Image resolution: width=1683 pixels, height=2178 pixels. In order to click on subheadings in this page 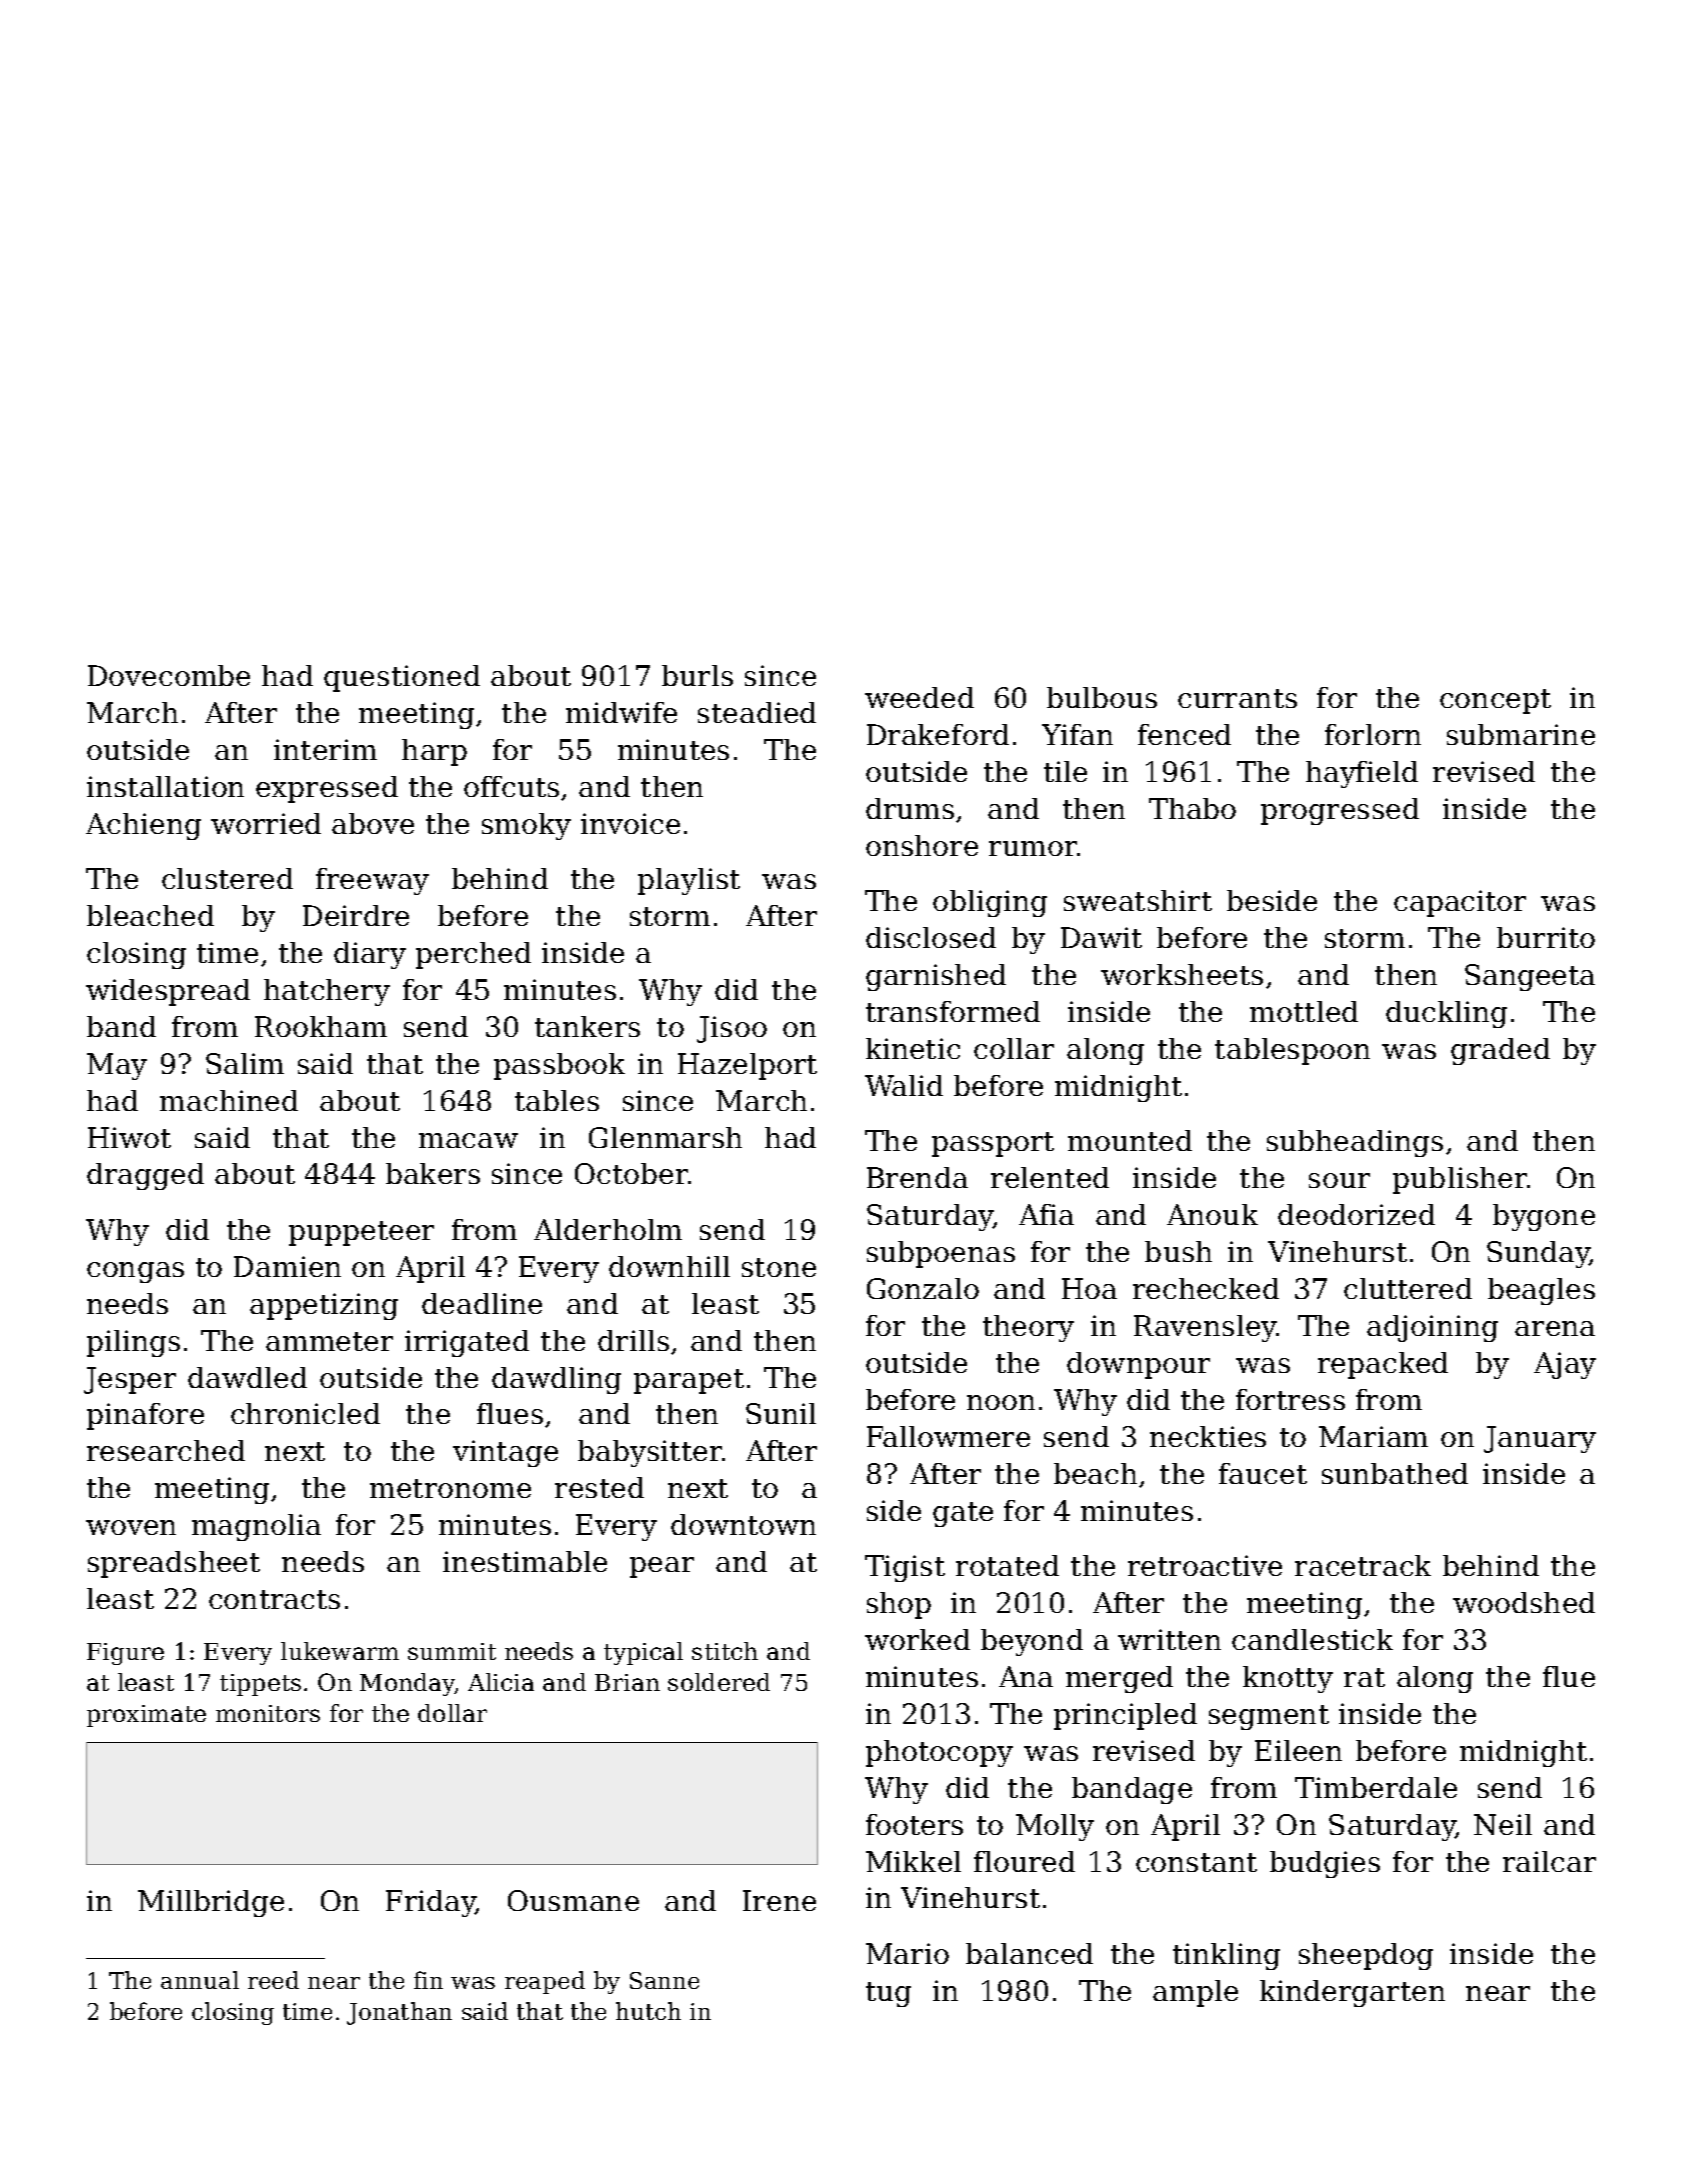, I will do `click(1355, 1143)`.
